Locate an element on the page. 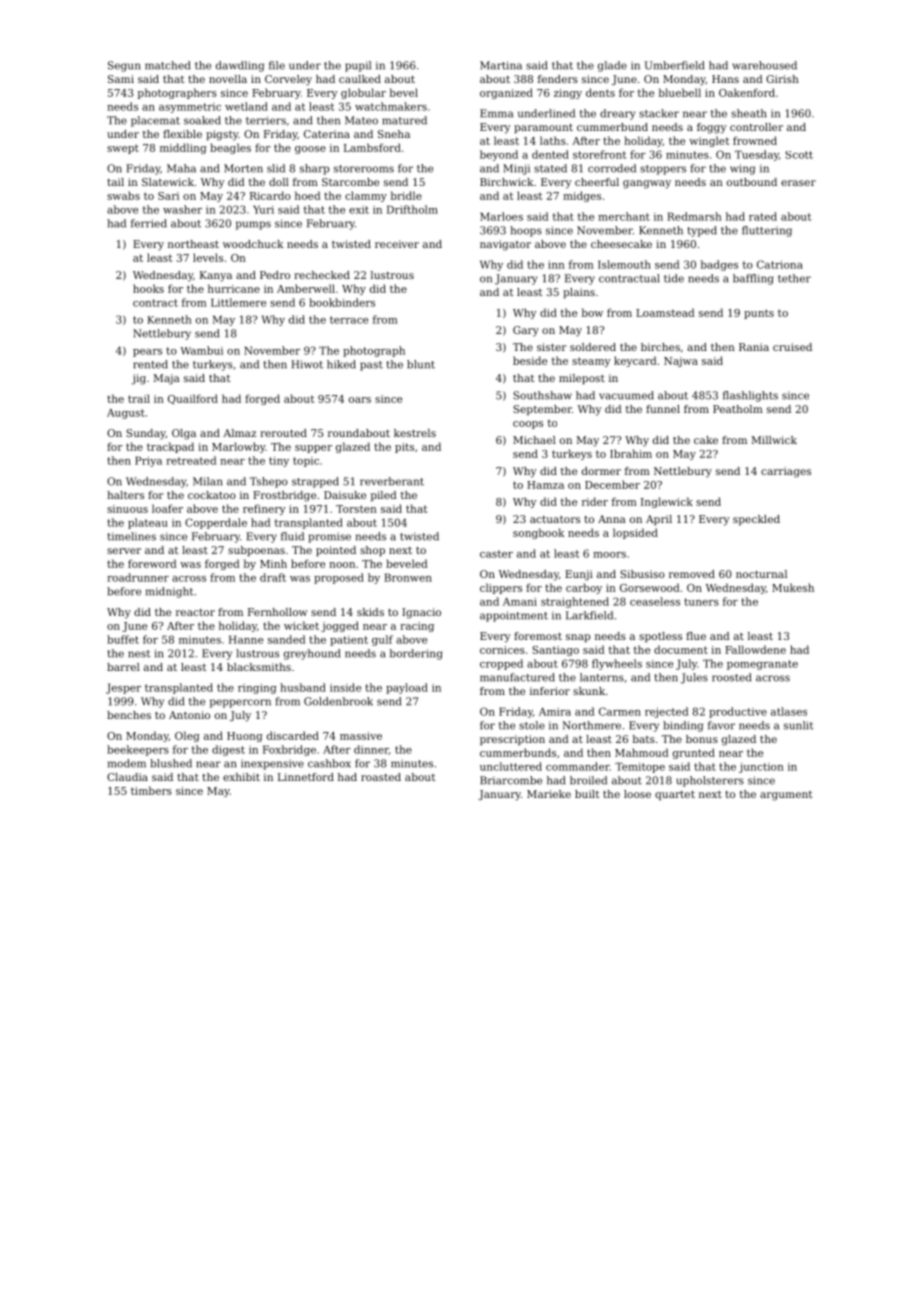 The image size is (924, 1314). rechecked is located at coordinates (322, 275).
